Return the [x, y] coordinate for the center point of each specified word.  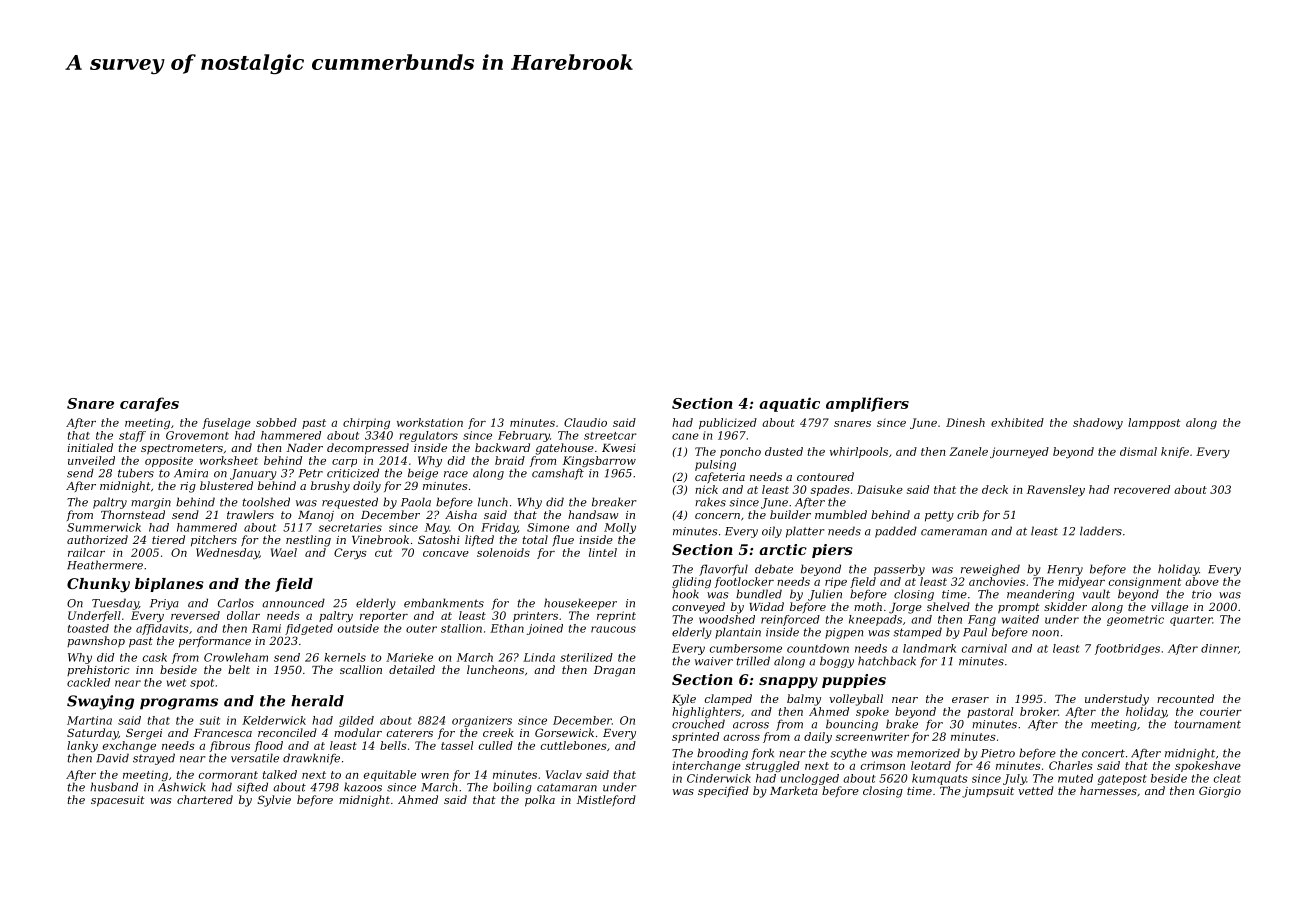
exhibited [1017, 422]
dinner [1219, 648]
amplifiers [867, 404]
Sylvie [274, 801]
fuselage [226, 423]
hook [685, 594]
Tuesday [115, 604]
